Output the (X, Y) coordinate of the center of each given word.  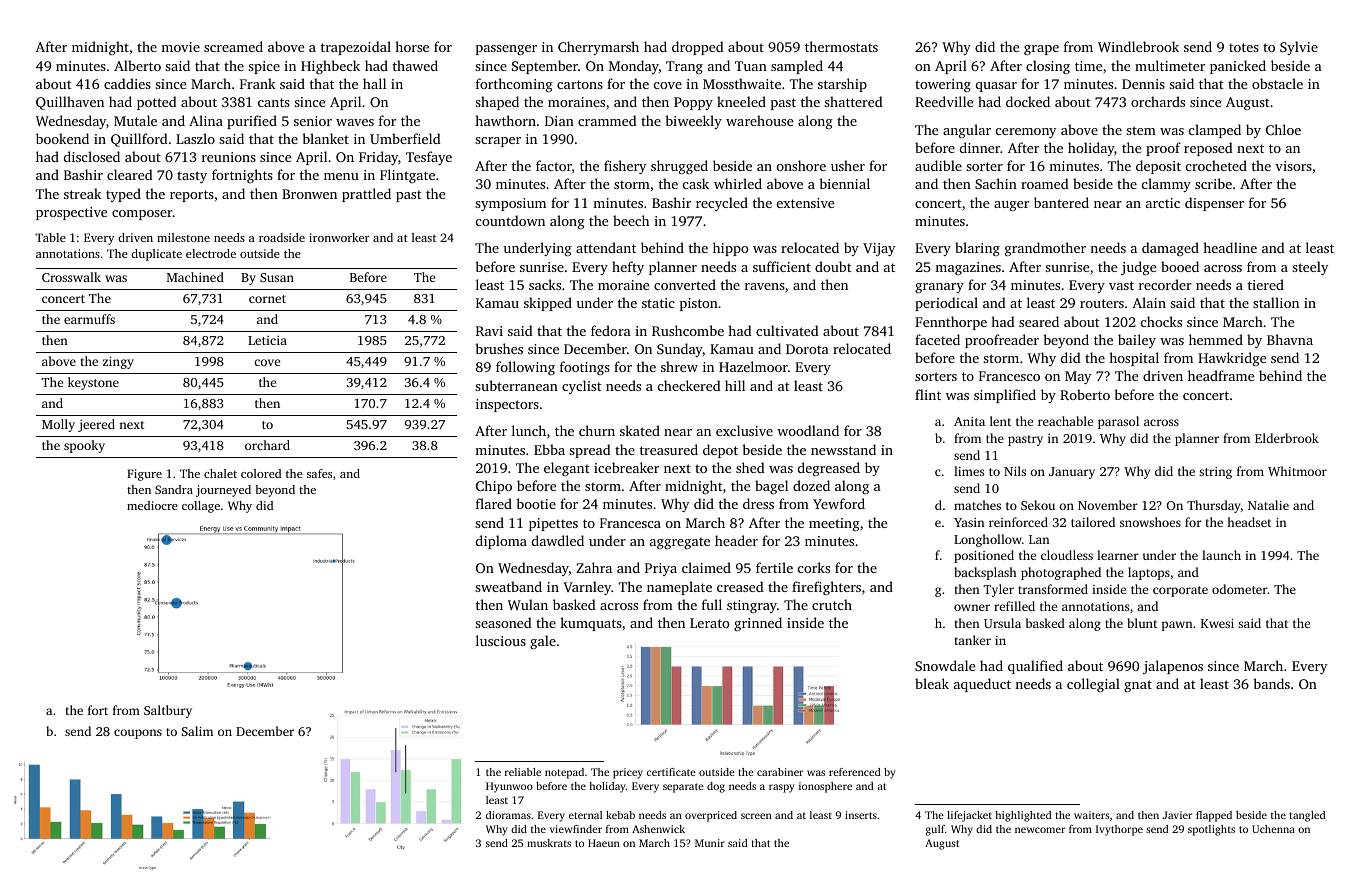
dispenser (1214, 204)
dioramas (508, 815)
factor (554, 165)
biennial (844, 183)
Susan (277, 277)
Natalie (1268, 505)
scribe (1213, 183)
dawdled (558, 540)
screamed (233, 46)
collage (201, 507)
